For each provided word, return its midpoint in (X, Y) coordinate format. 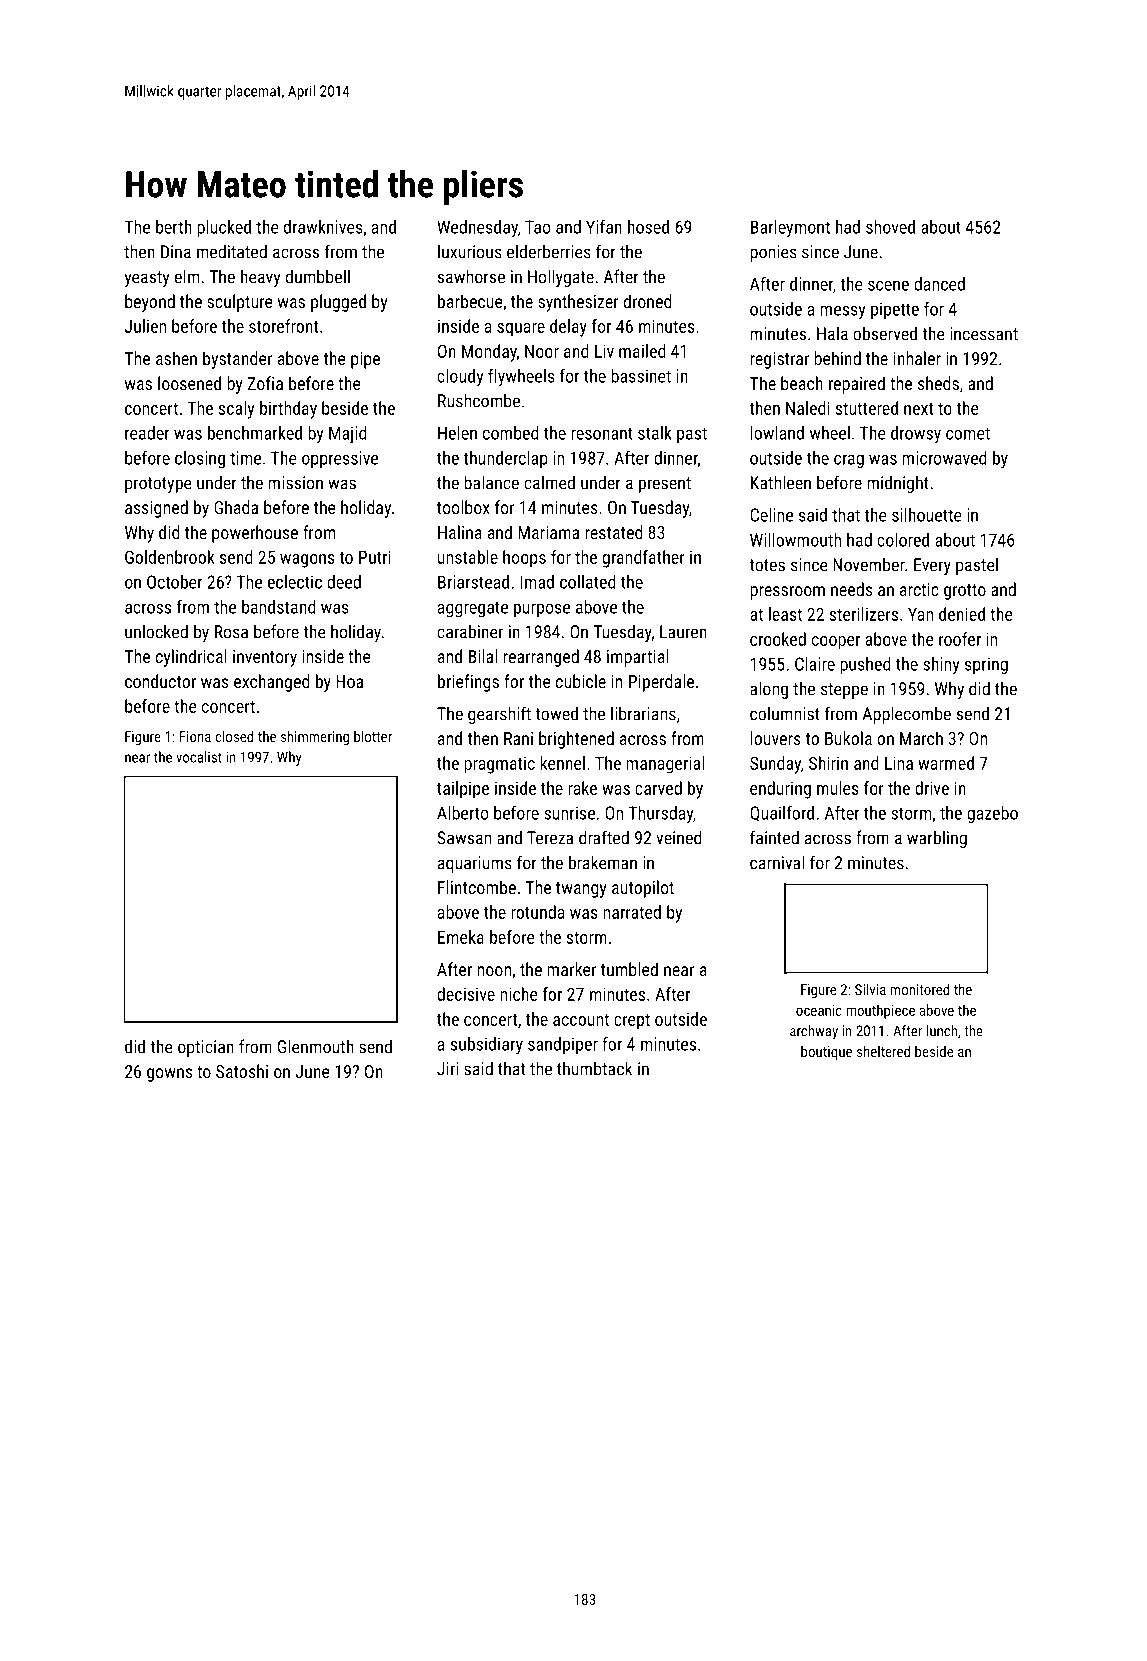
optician (206, 1048)
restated (614, 532)
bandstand (279, 607)
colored (903, 540)
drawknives (323, 227)
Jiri (447, 1069)
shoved (890, 227)
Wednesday (477, 229)
